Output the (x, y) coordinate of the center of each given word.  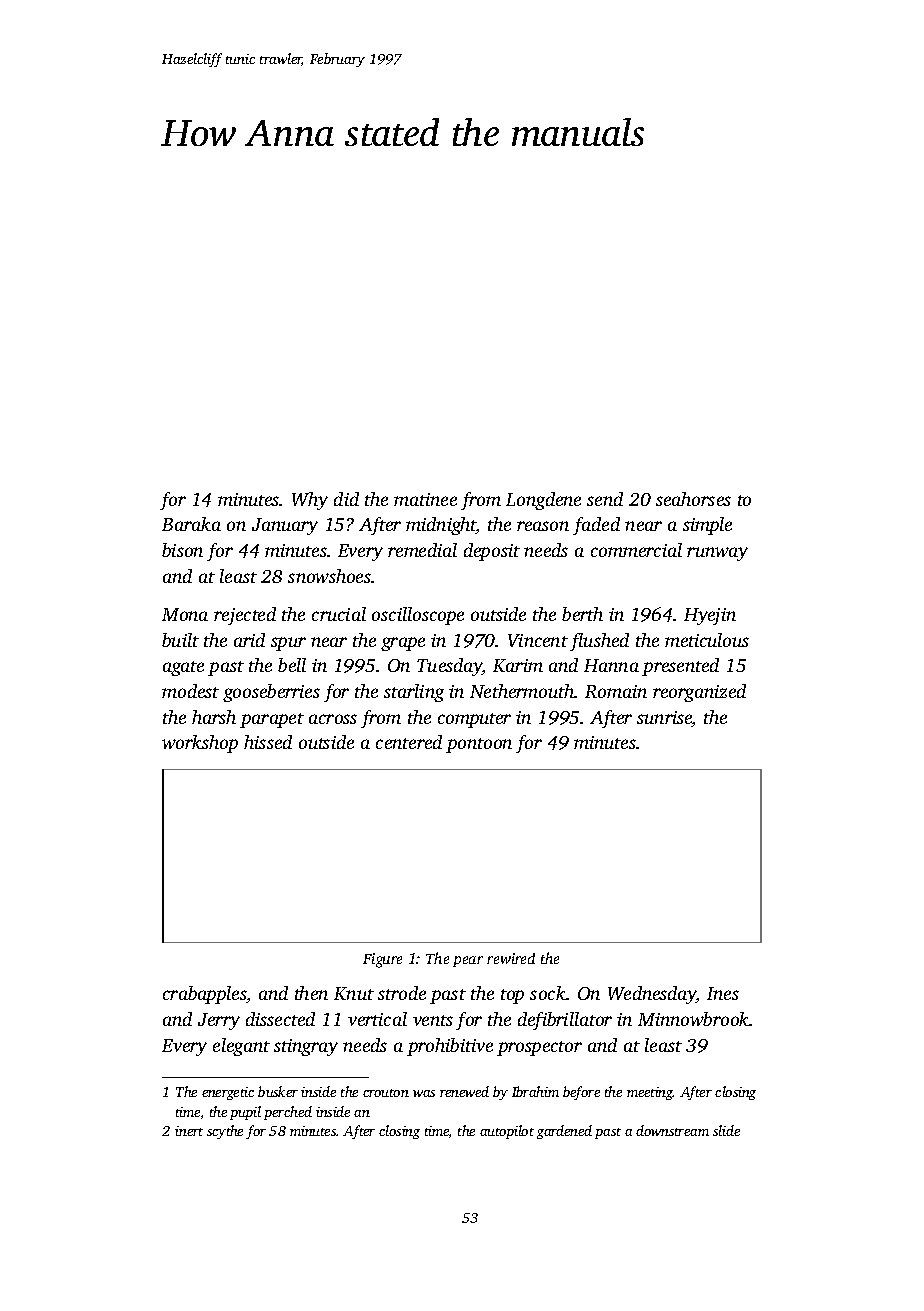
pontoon (479, 745)
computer (474, 720)
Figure (382, 960)
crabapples (204, 995)
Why (310, 501)
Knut (354, 993)
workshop (200, 744)
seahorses (693, 499)
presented (680, 667)
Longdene (543, 501)
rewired (511, 958)
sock (548, 993)
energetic (228, 1093)
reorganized (699, 693)
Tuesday (449, 667)
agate (183, 668)
